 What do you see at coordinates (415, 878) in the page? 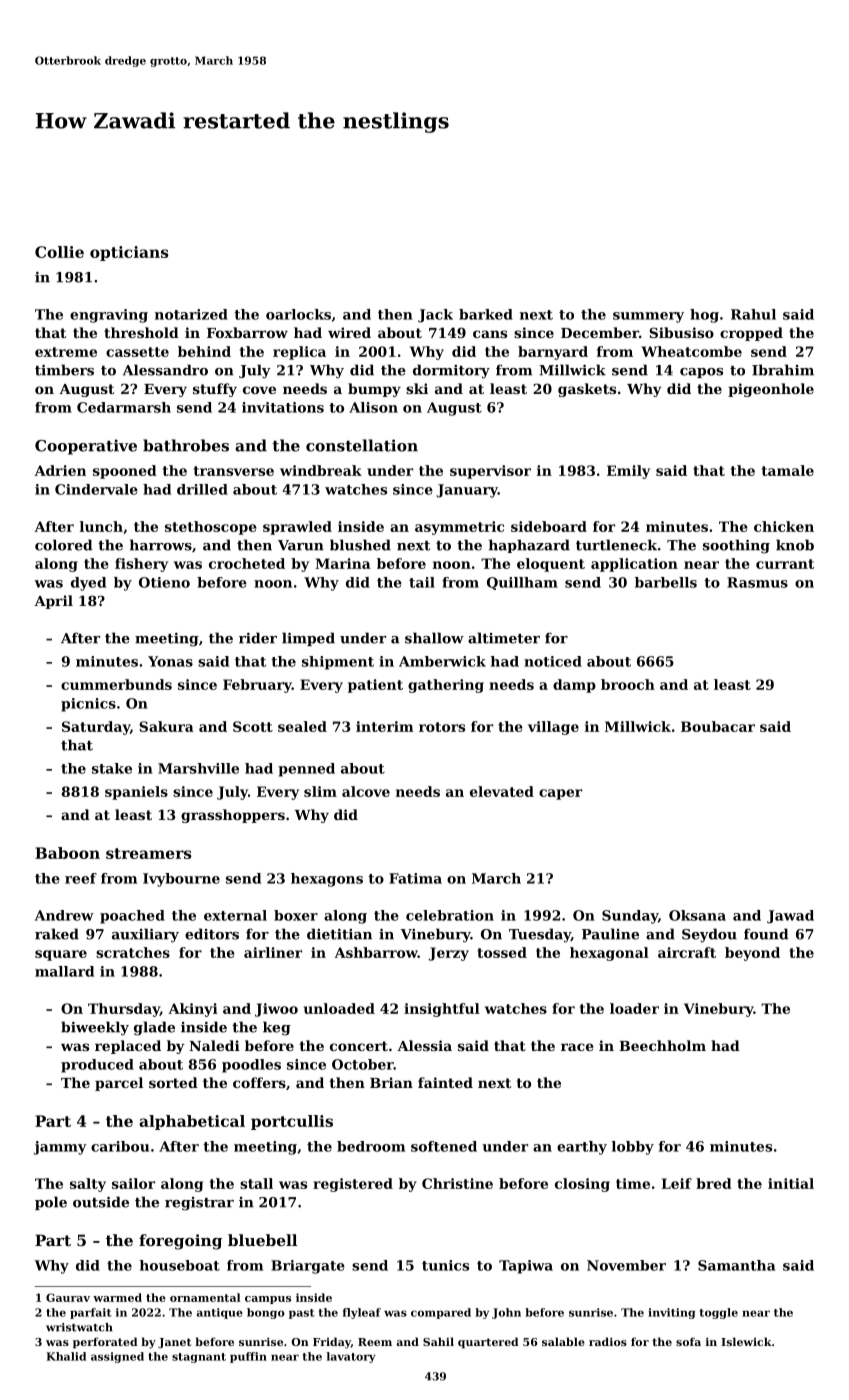
I see `Fatima` at bounding box center [415, 878].
